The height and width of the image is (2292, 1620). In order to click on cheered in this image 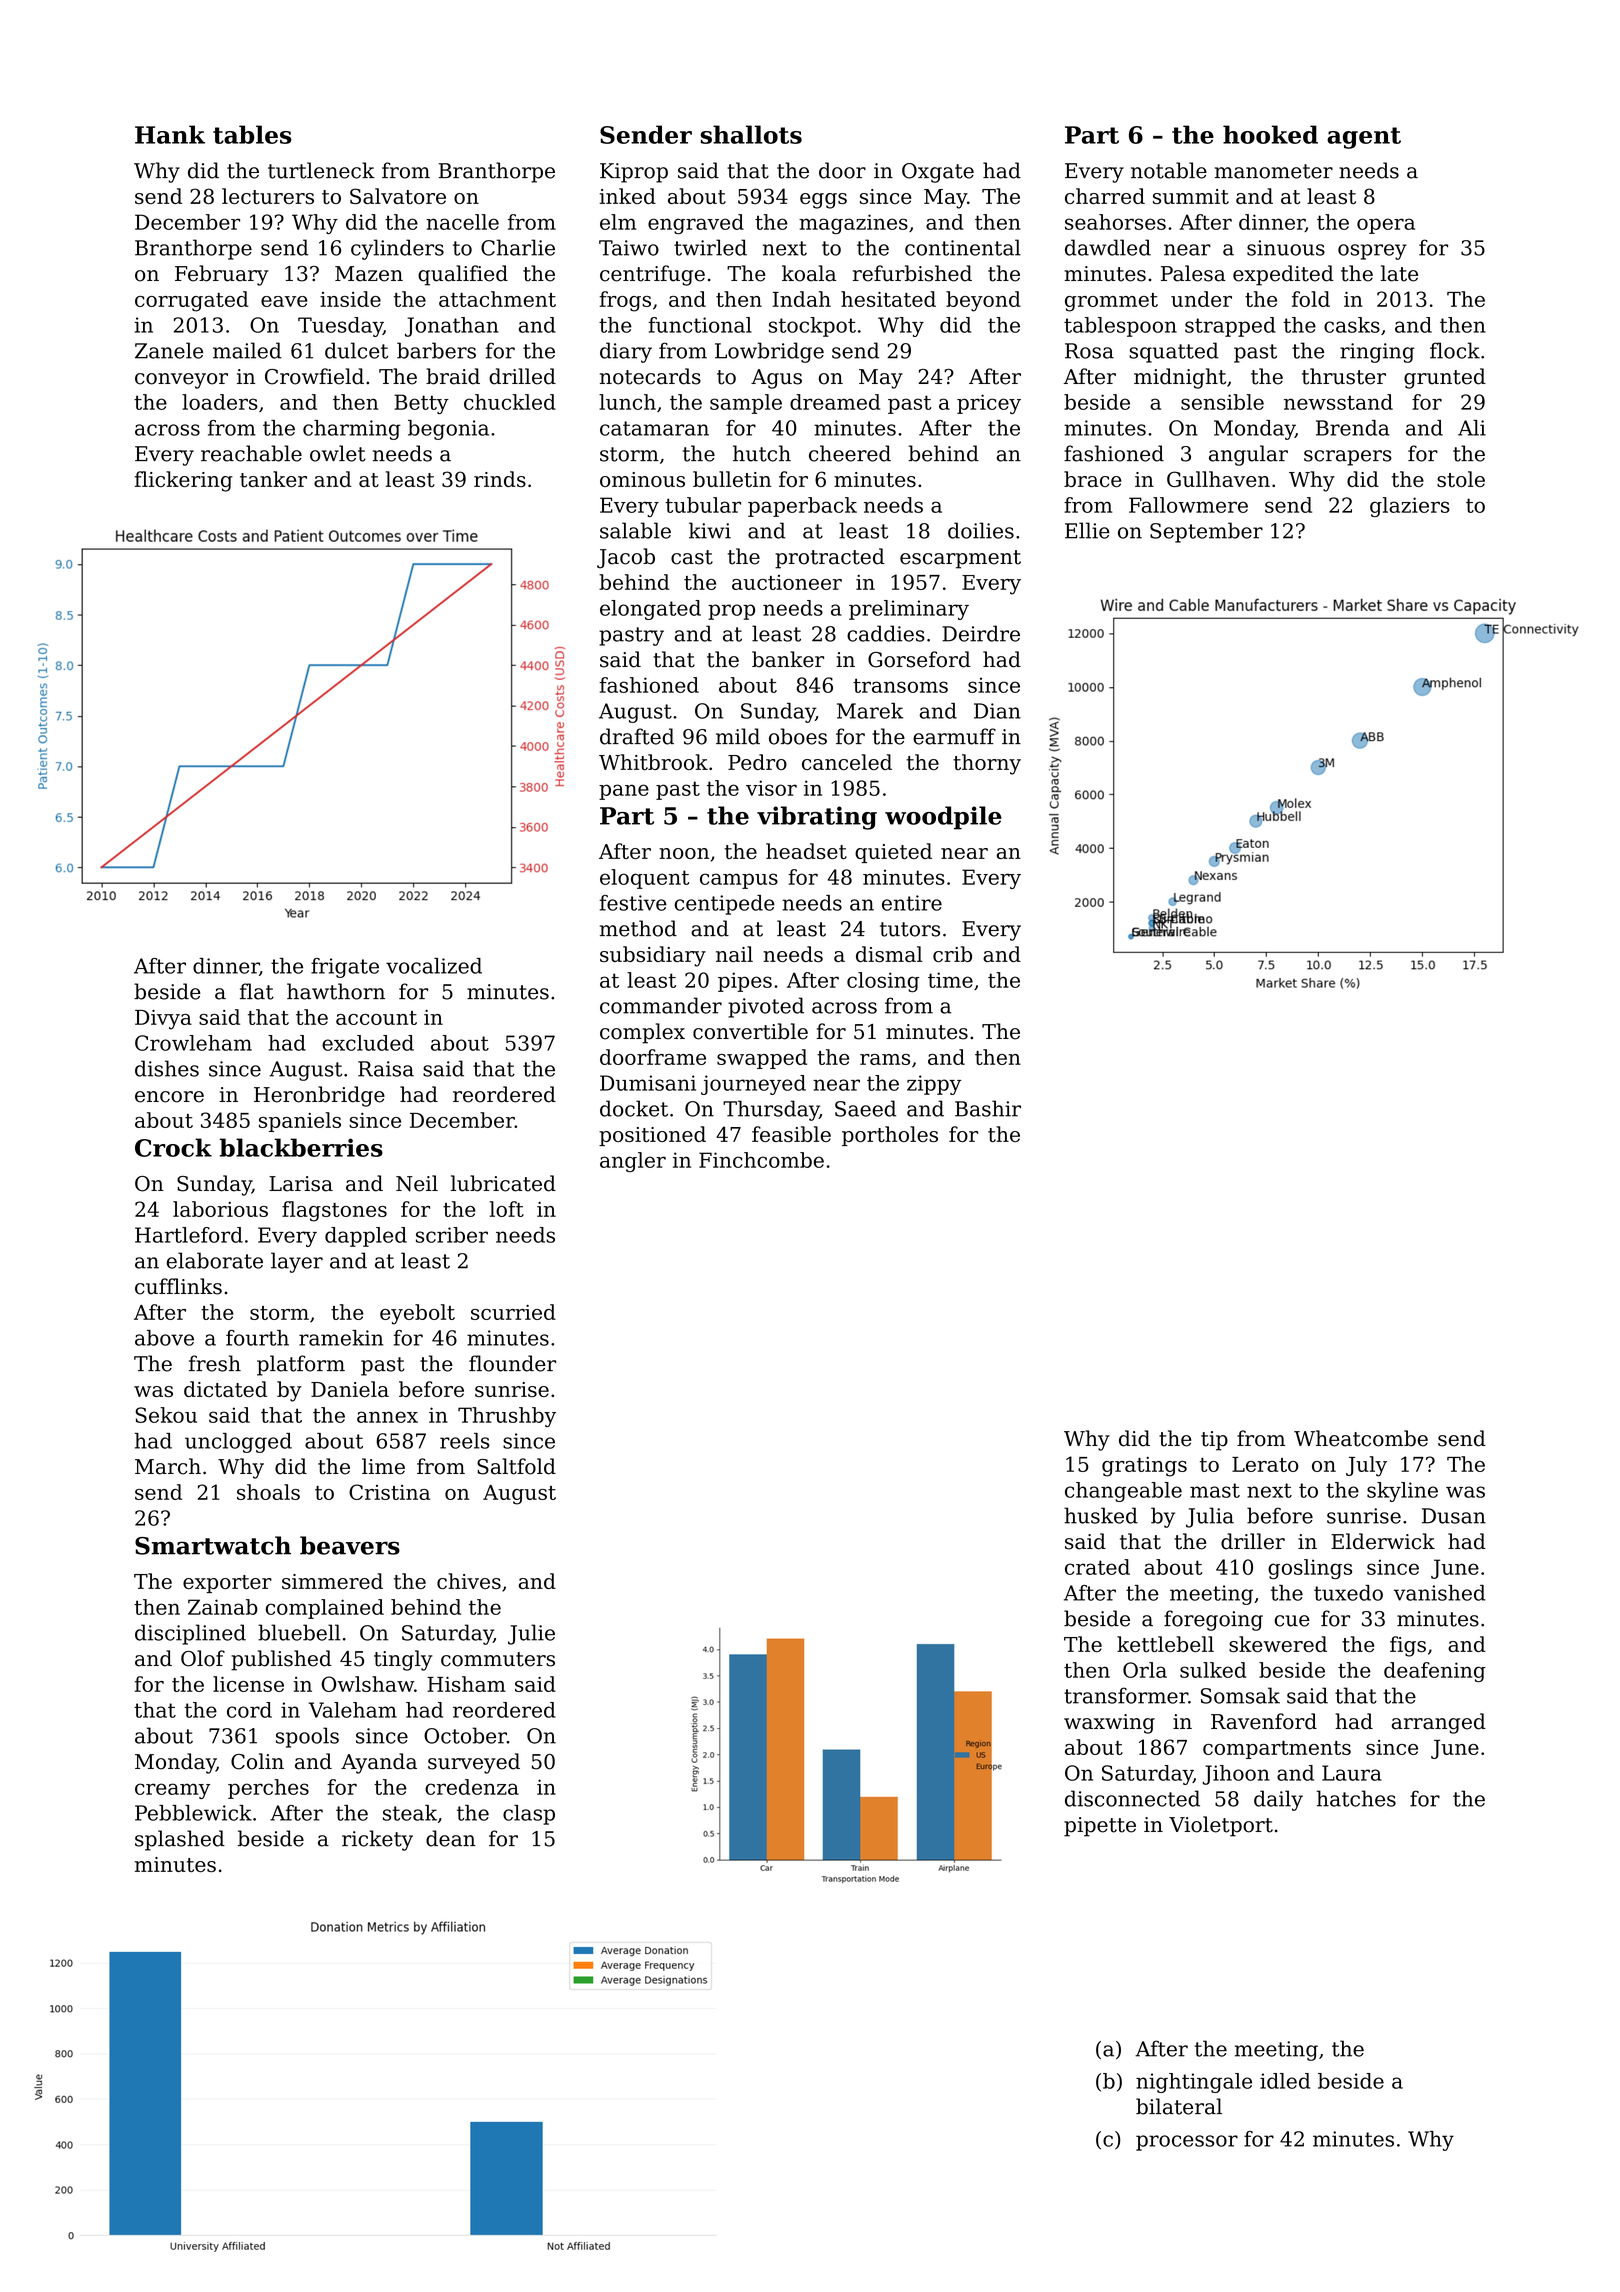, I will do `click(850, 453)`.
